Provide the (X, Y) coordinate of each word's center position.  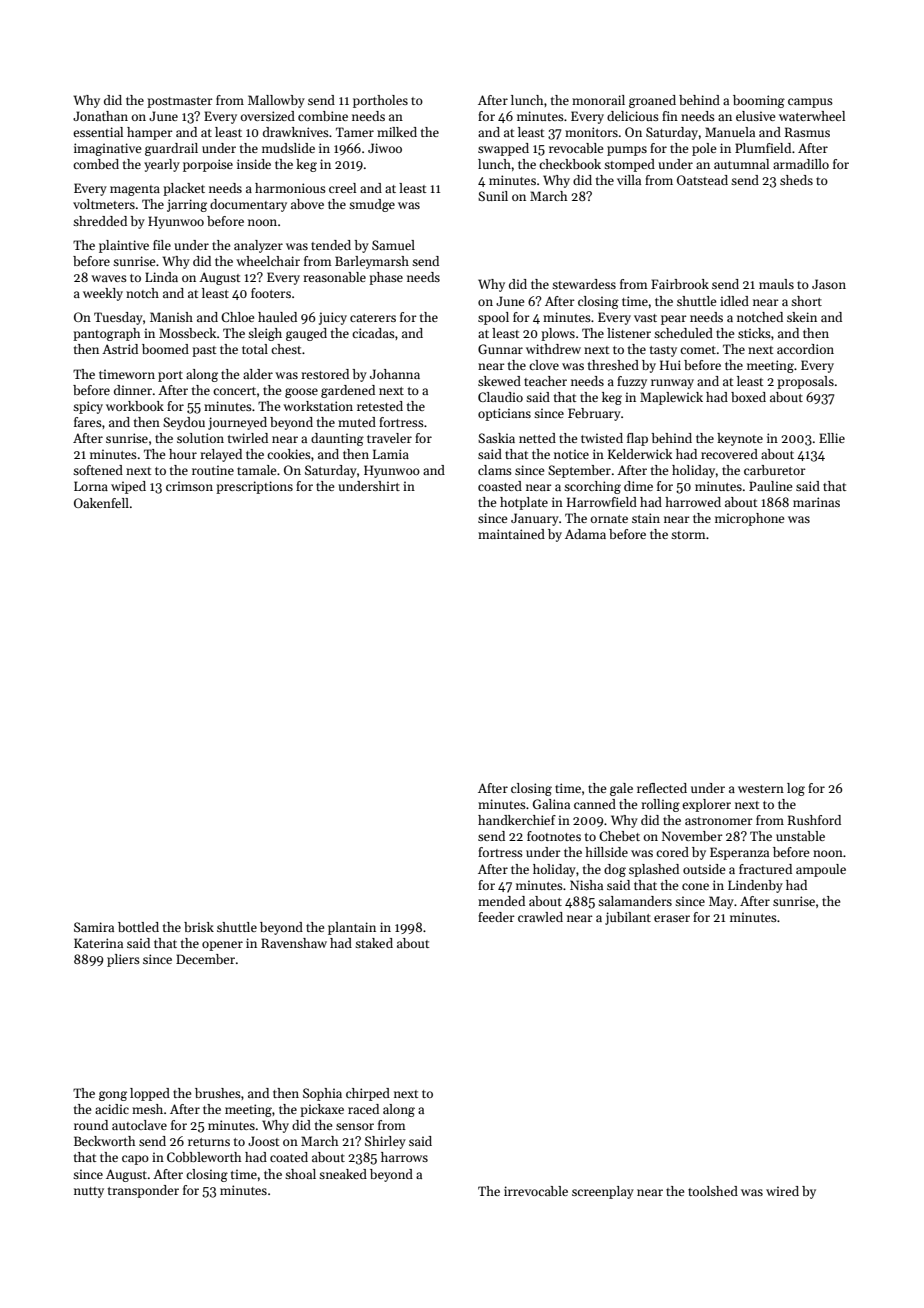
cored (672, 852)
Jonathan (100, 116)
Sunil (493, 196)
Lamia (391, 454)
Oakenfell (101, 503)
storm (688, 535)
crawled (540, 917)
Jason (829, 284)
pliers (123, 960)
